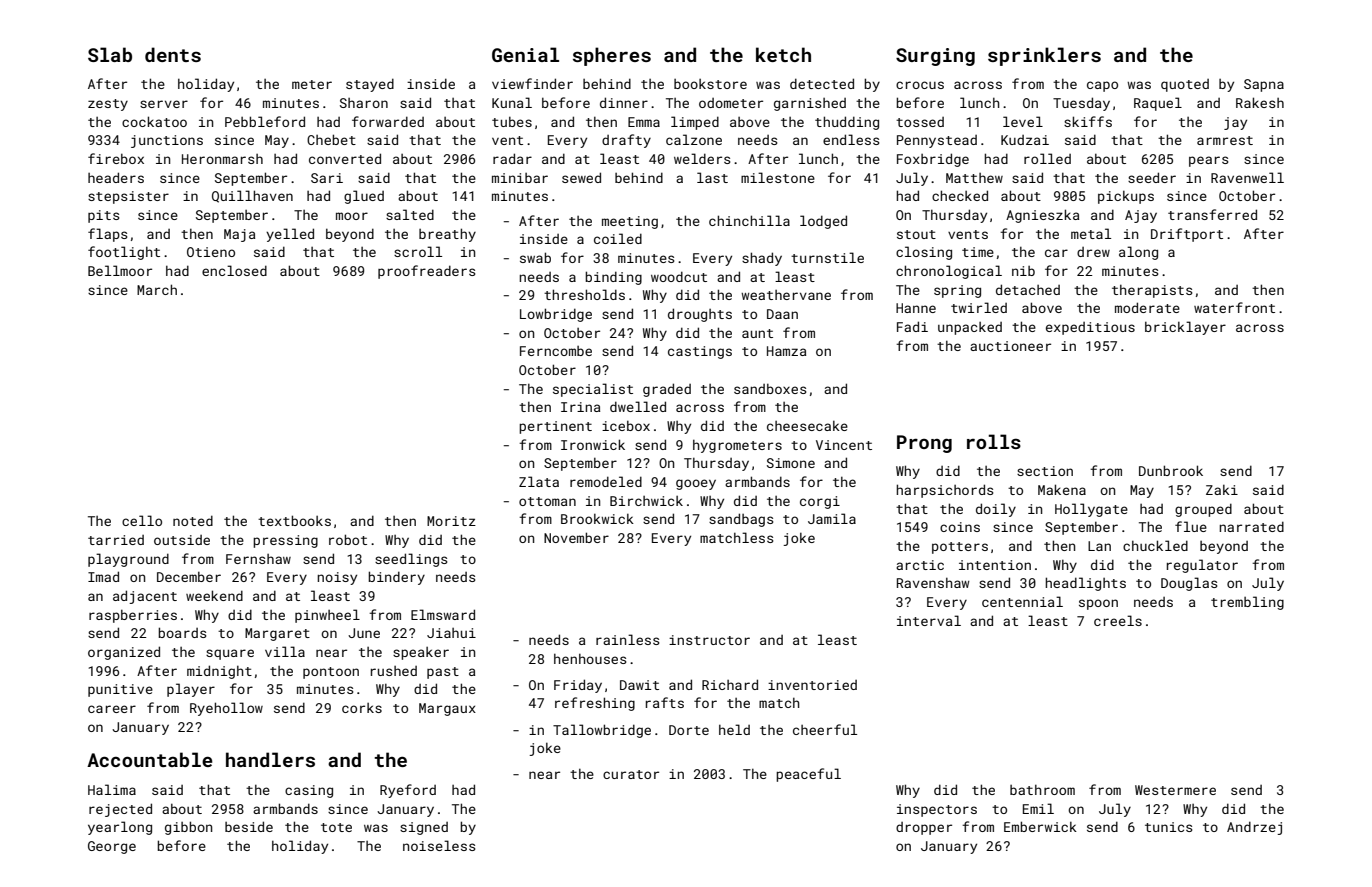 The width and height of the screenshot is (1372, 887). I want to click on Genial, so click(525, 54).
